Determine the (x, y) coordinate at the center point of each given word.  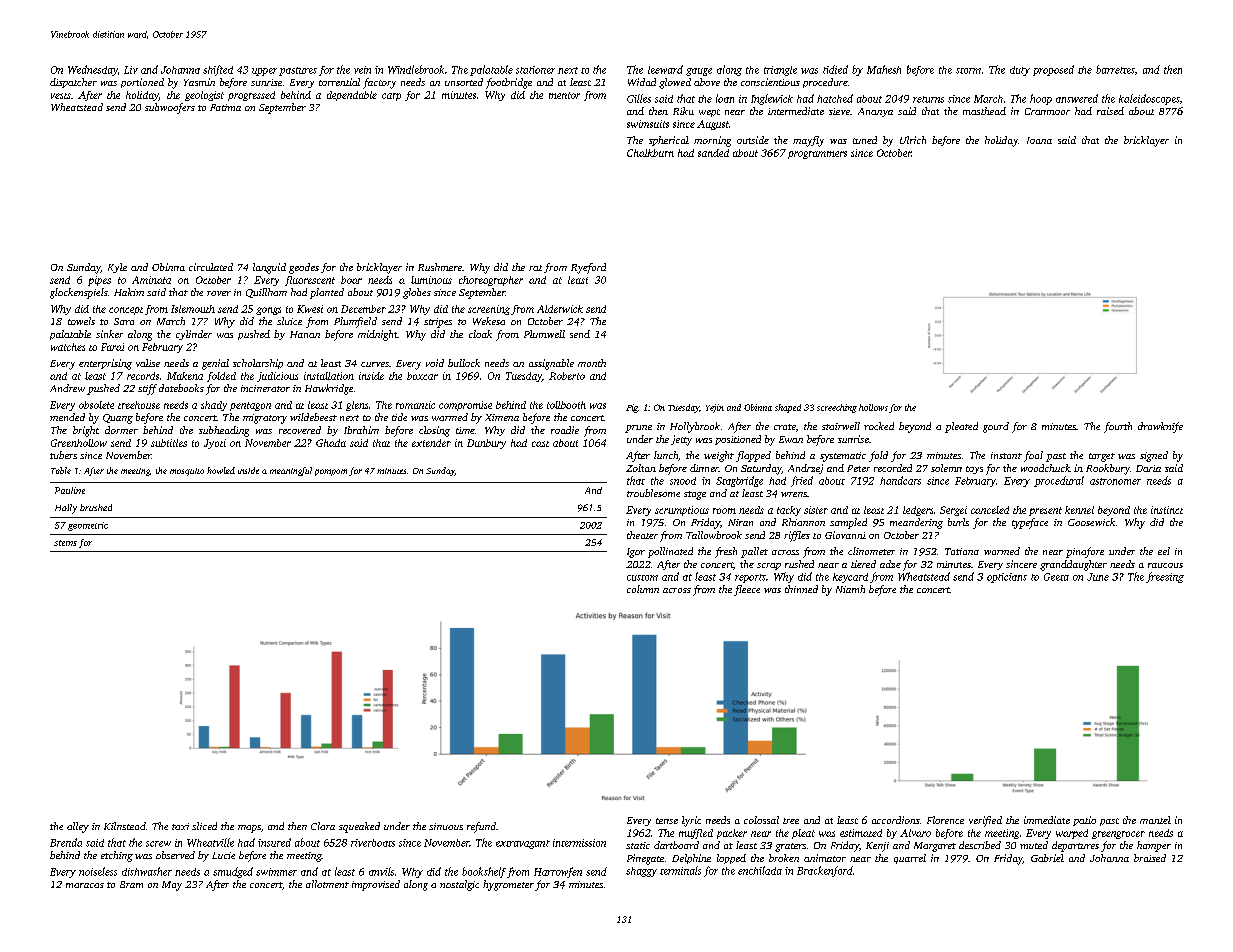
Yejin (715, 408)
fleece (747, 590)
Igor (636, 553)
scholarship (258, 364)
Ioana (1039, 140)
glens (357, 406)
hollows (873, 407)
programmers (817, 155)
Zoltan (641, 468)
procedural (1059, 481)
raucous (1165, 565)
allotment (327, 884)
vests (61, 96)
